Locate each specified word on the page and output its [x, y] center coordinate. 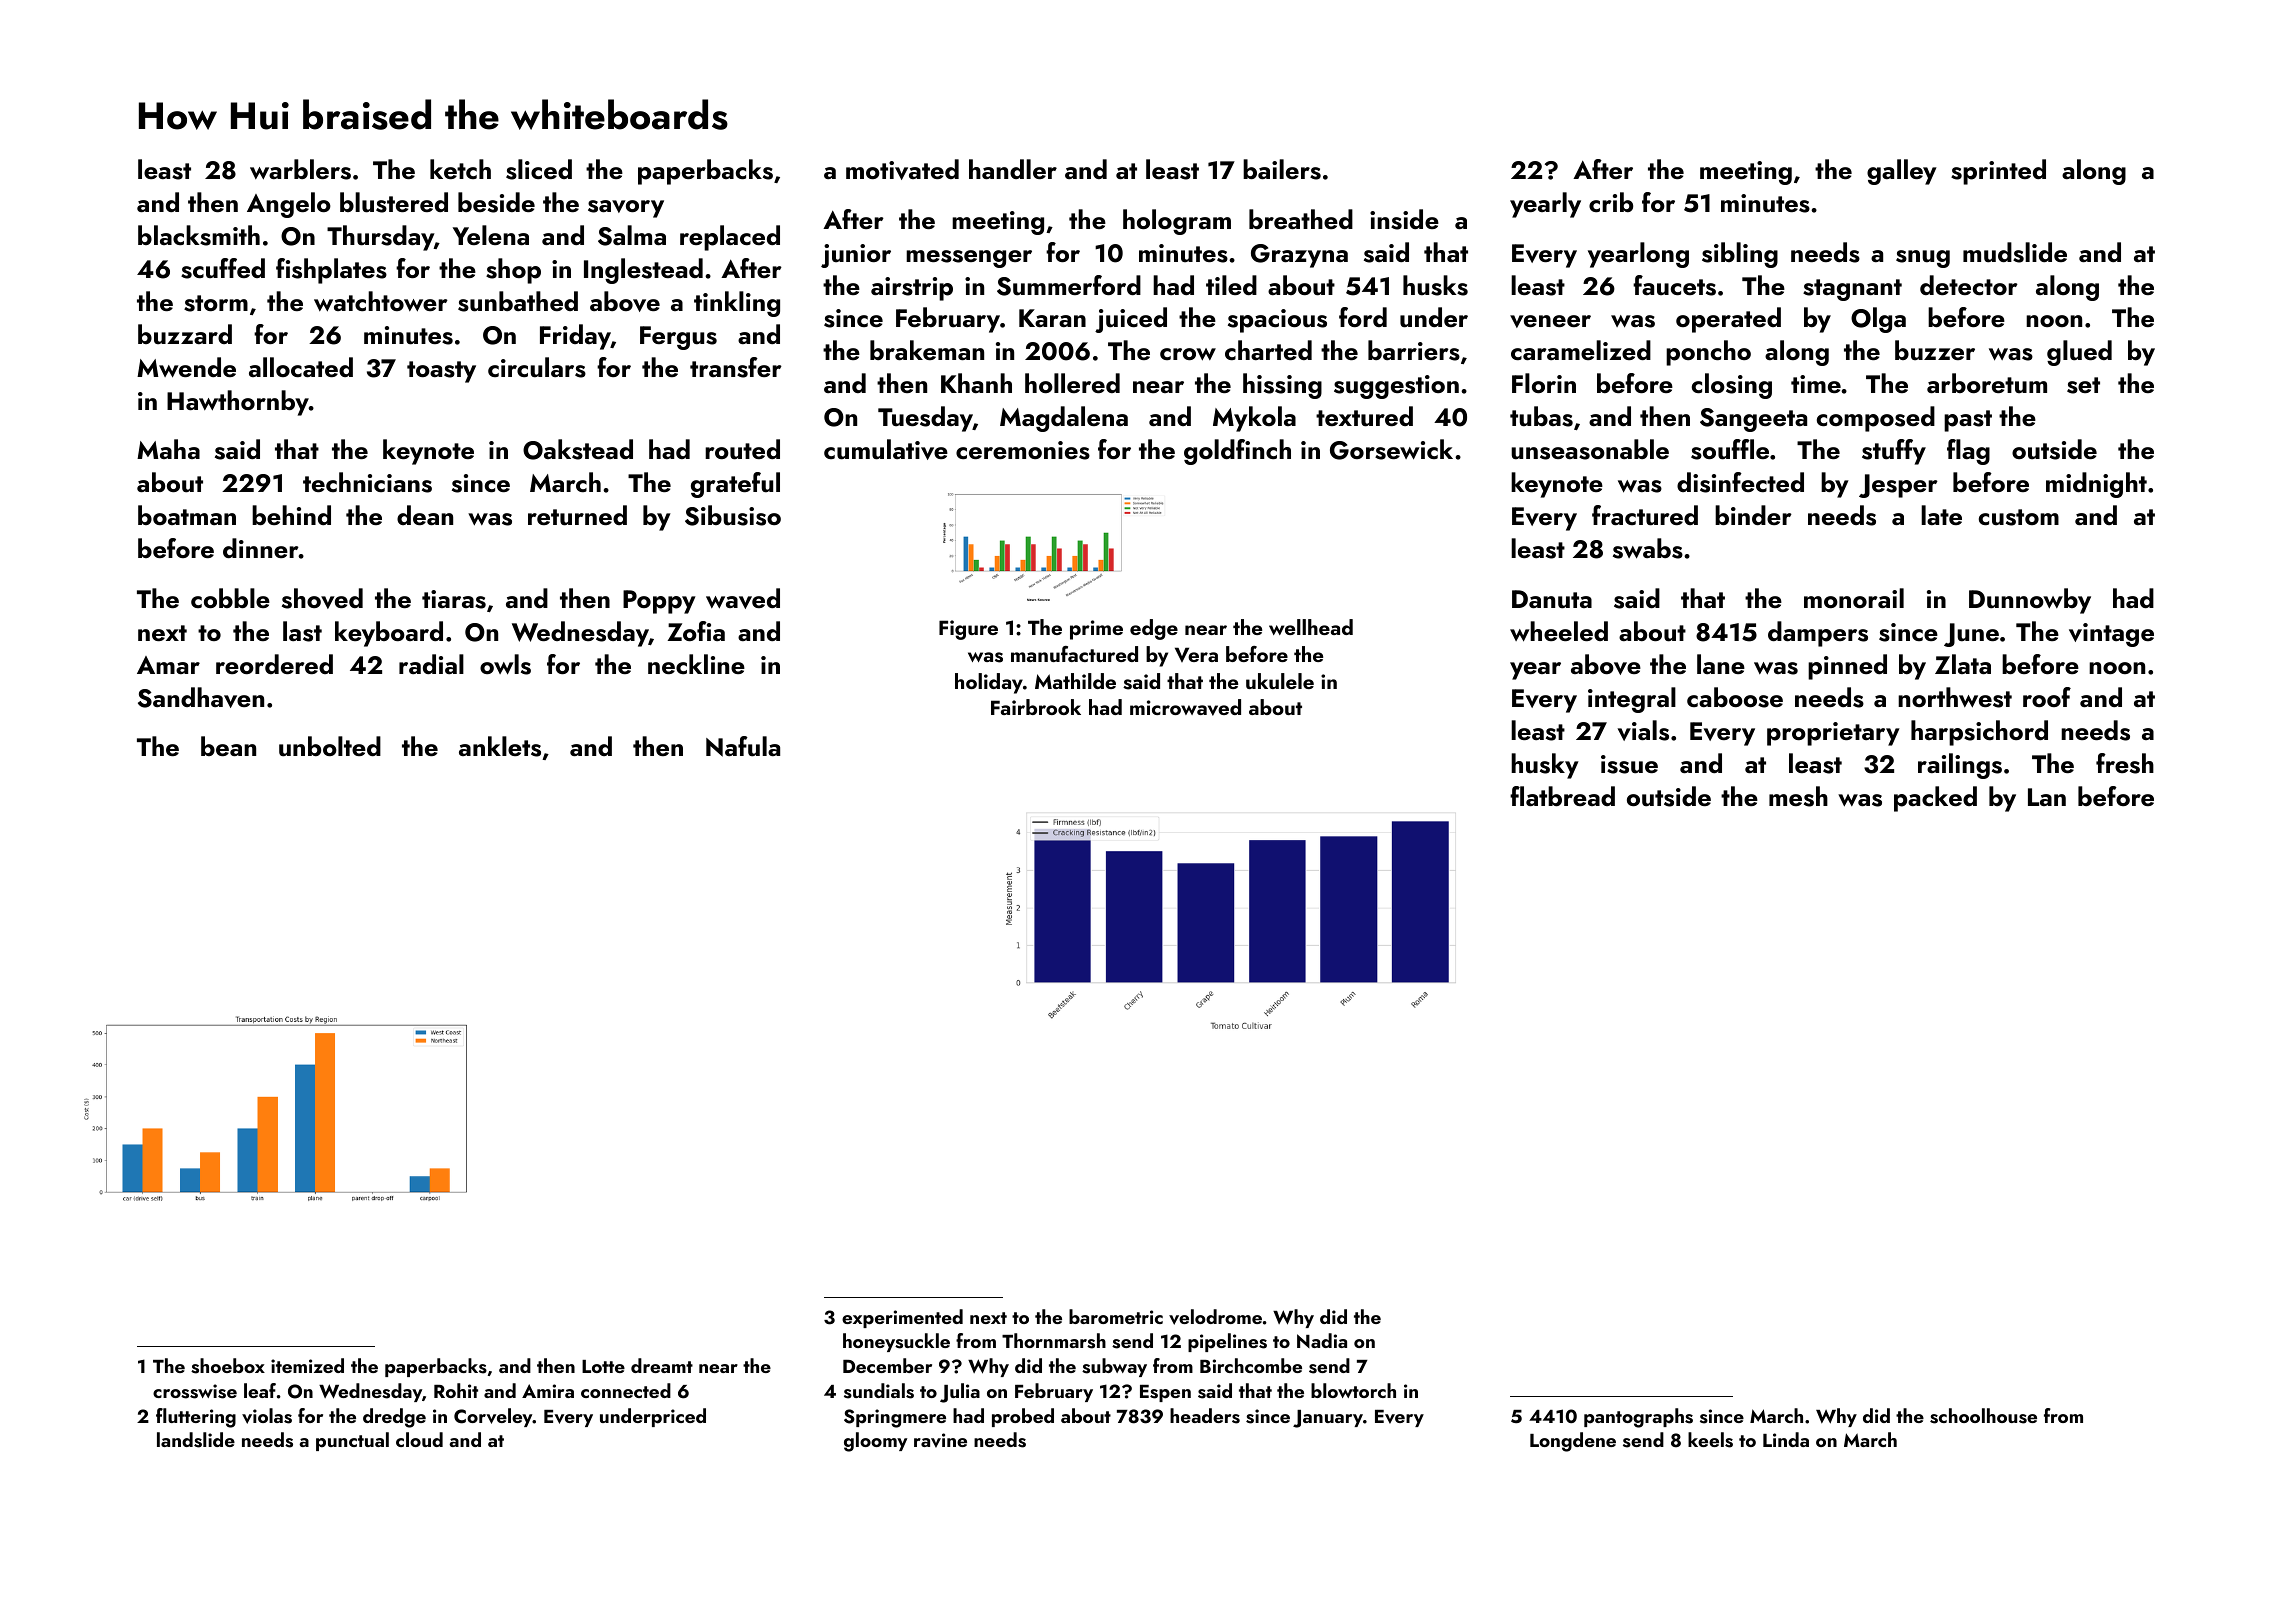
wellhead [1311, 627]
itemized [307, 1365]
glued [2079, 353]
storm [216, 303]
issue [1629, 764]
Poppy [659, 602]
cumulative [886, 449]
